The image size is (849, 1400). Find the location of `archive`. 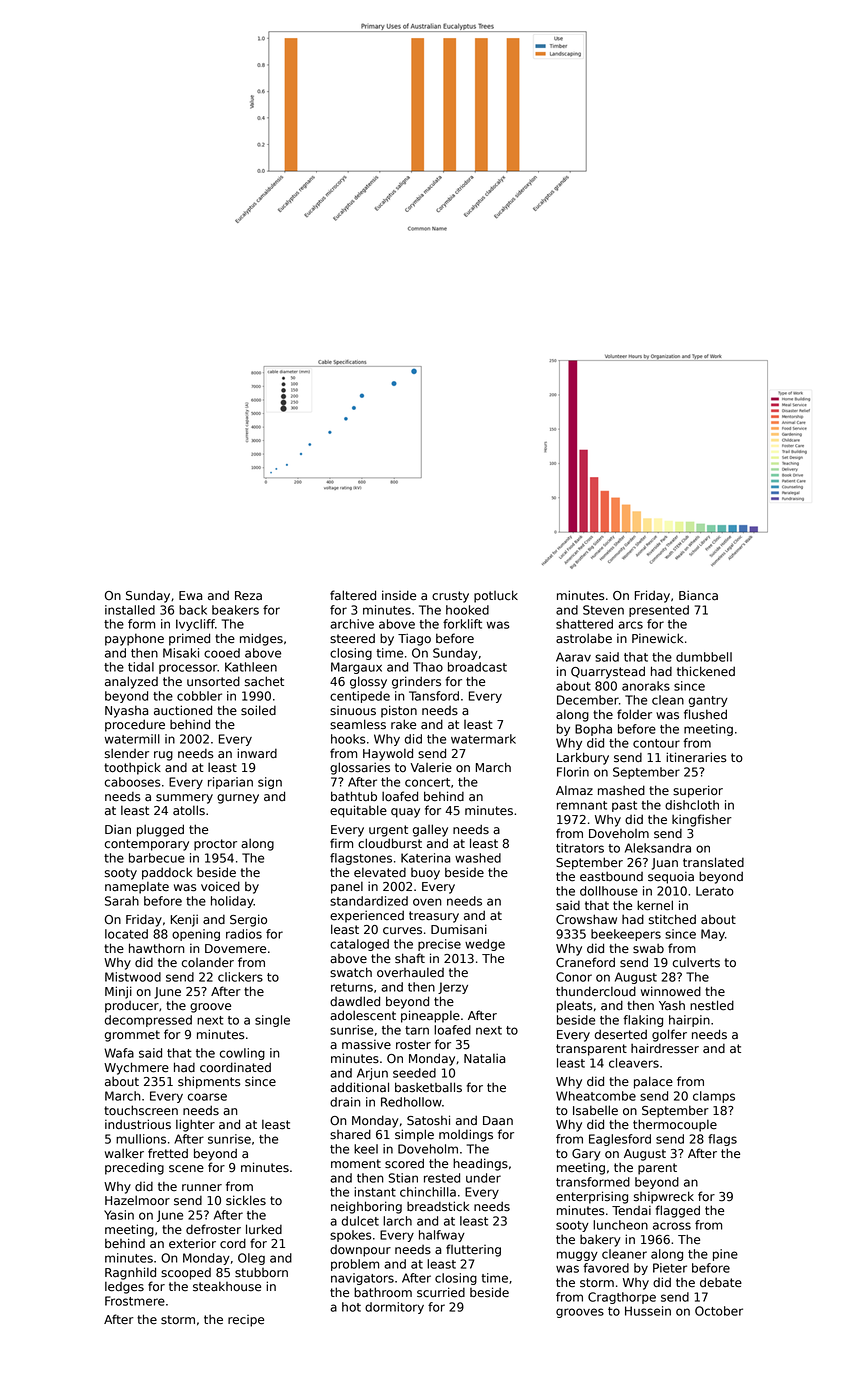

archive is located at coordinates (352, 624).
